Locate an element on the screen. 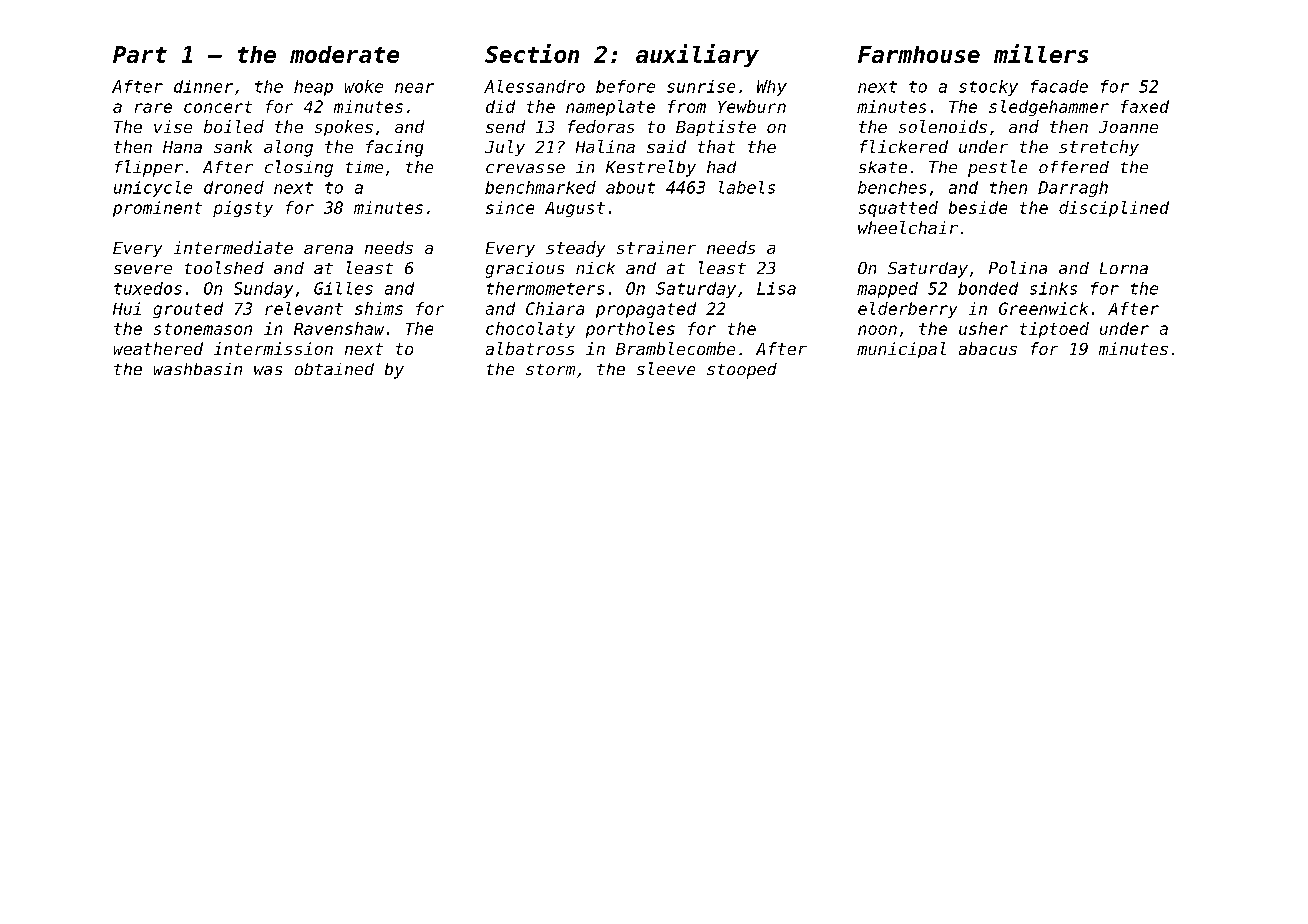  facing is located at coordinates (394, 148).
